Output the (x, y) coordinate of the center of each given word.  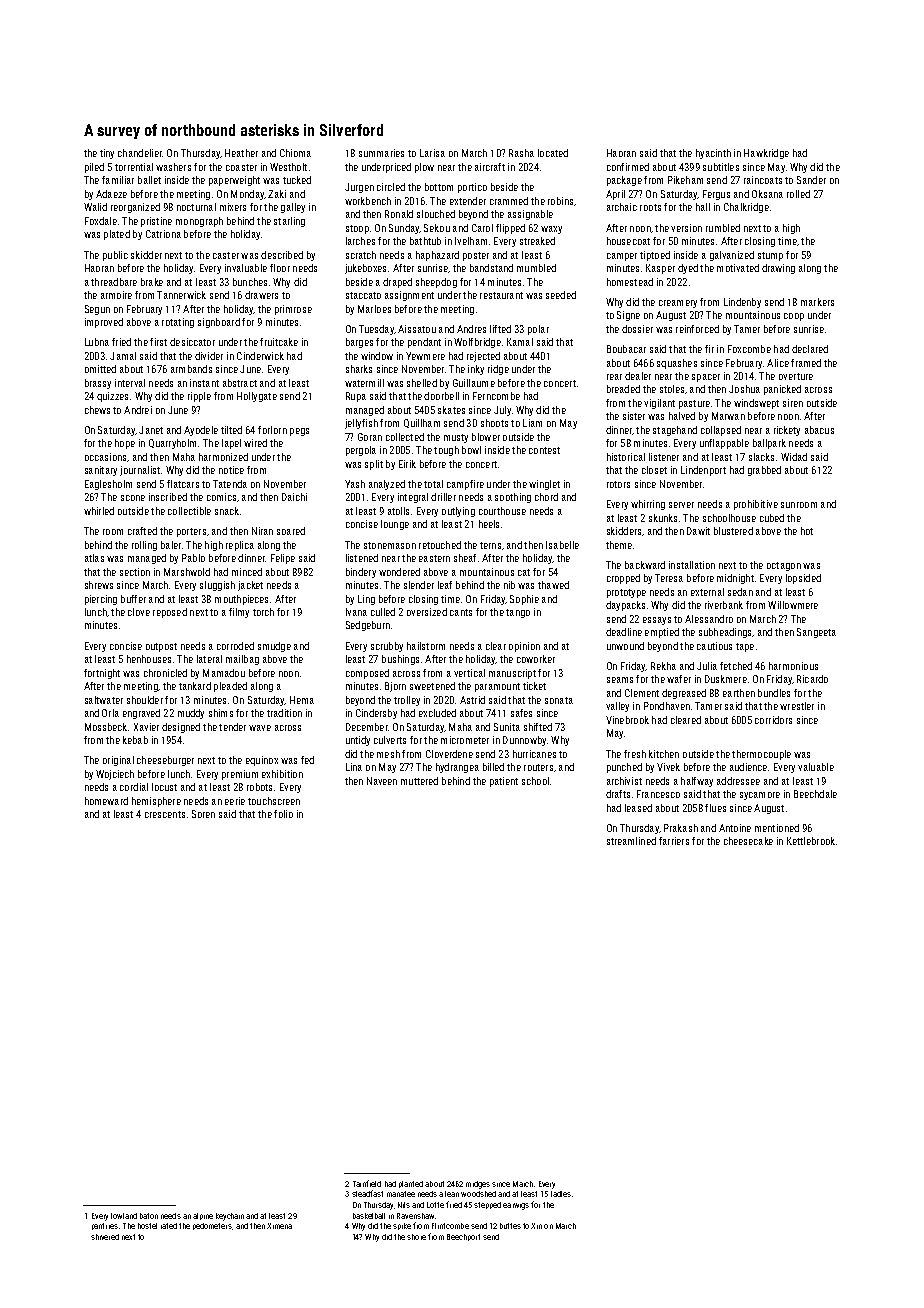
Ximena (279, 1226)
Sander (811, 180)
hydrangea (457, 768)
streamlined (631, 841)
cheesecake (748, 841)
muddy (191, 714)
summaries (381, 153)
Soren (203, 814)
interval (130, 383)
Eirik (407, 464)
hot (807, 531)
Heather (241, 153)
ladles (561, 1194)
